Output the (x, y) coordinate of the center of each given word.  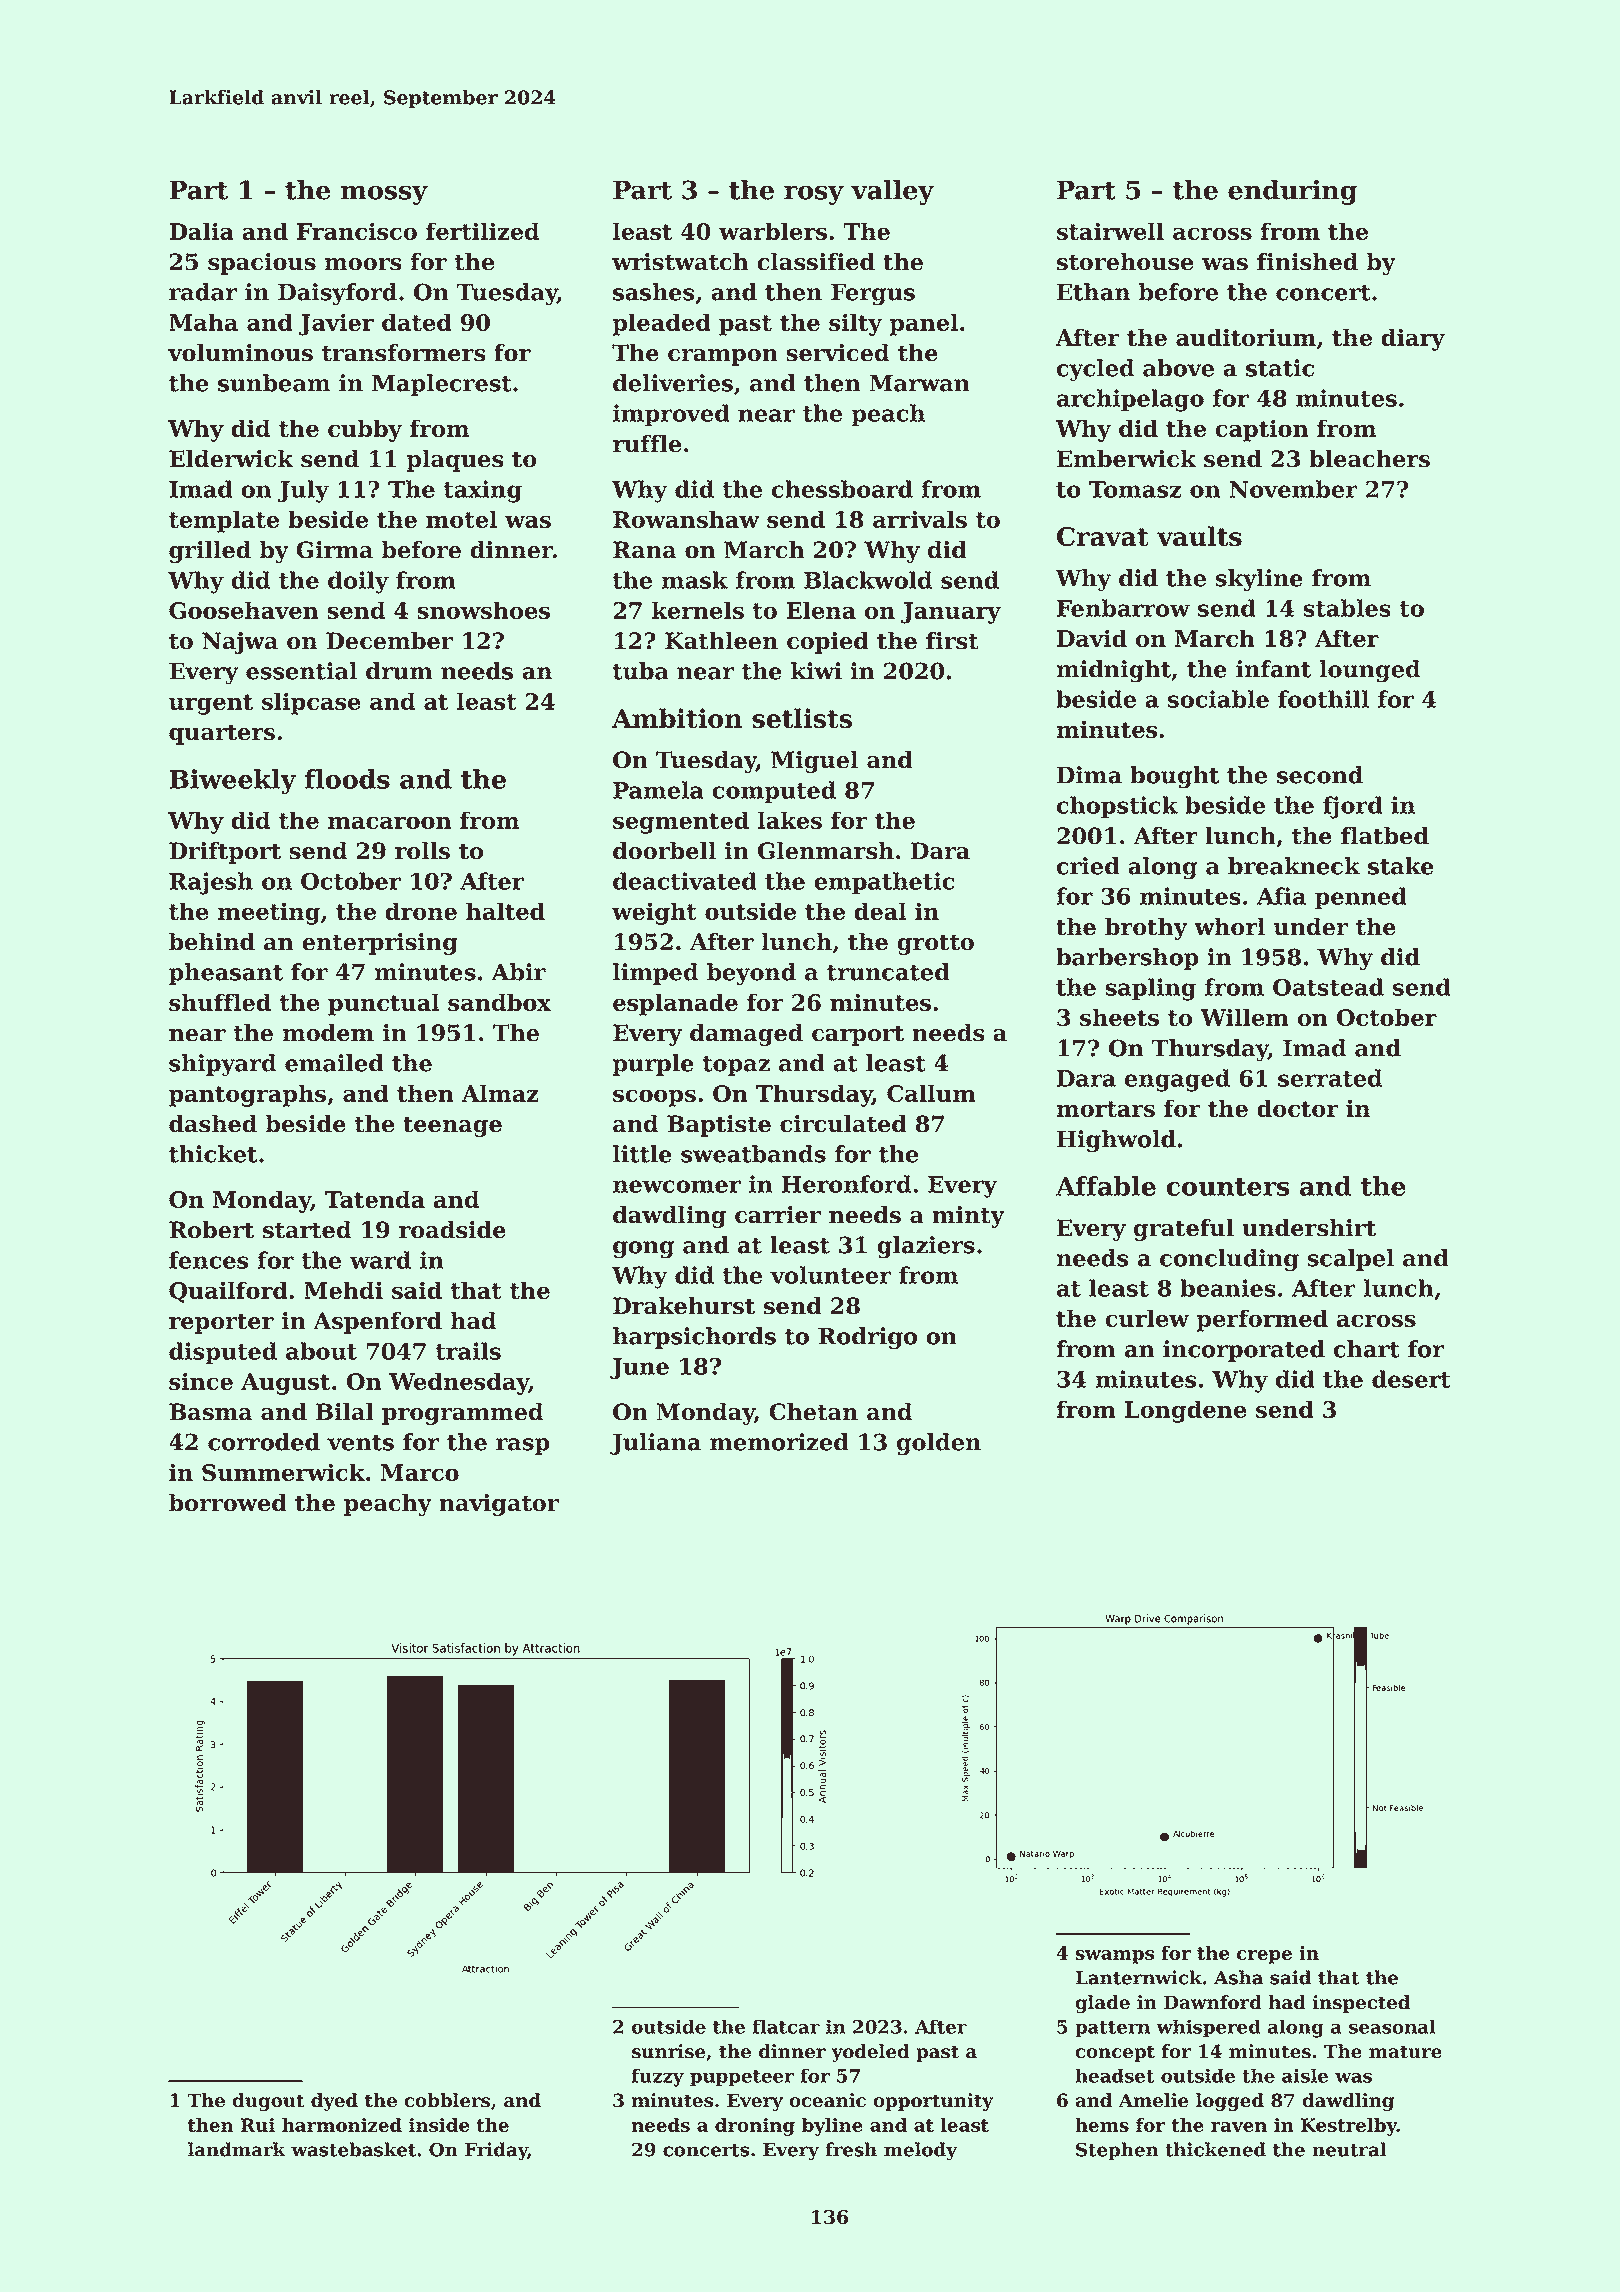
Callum (931, 1093)
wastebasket (353, 2149)
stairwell (1110, 231)
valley (892, 192)
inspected (1361, 2004)
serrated (1330, 1078)
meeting (269, 913)
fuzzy (657, 2077)
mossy (384, 195)
